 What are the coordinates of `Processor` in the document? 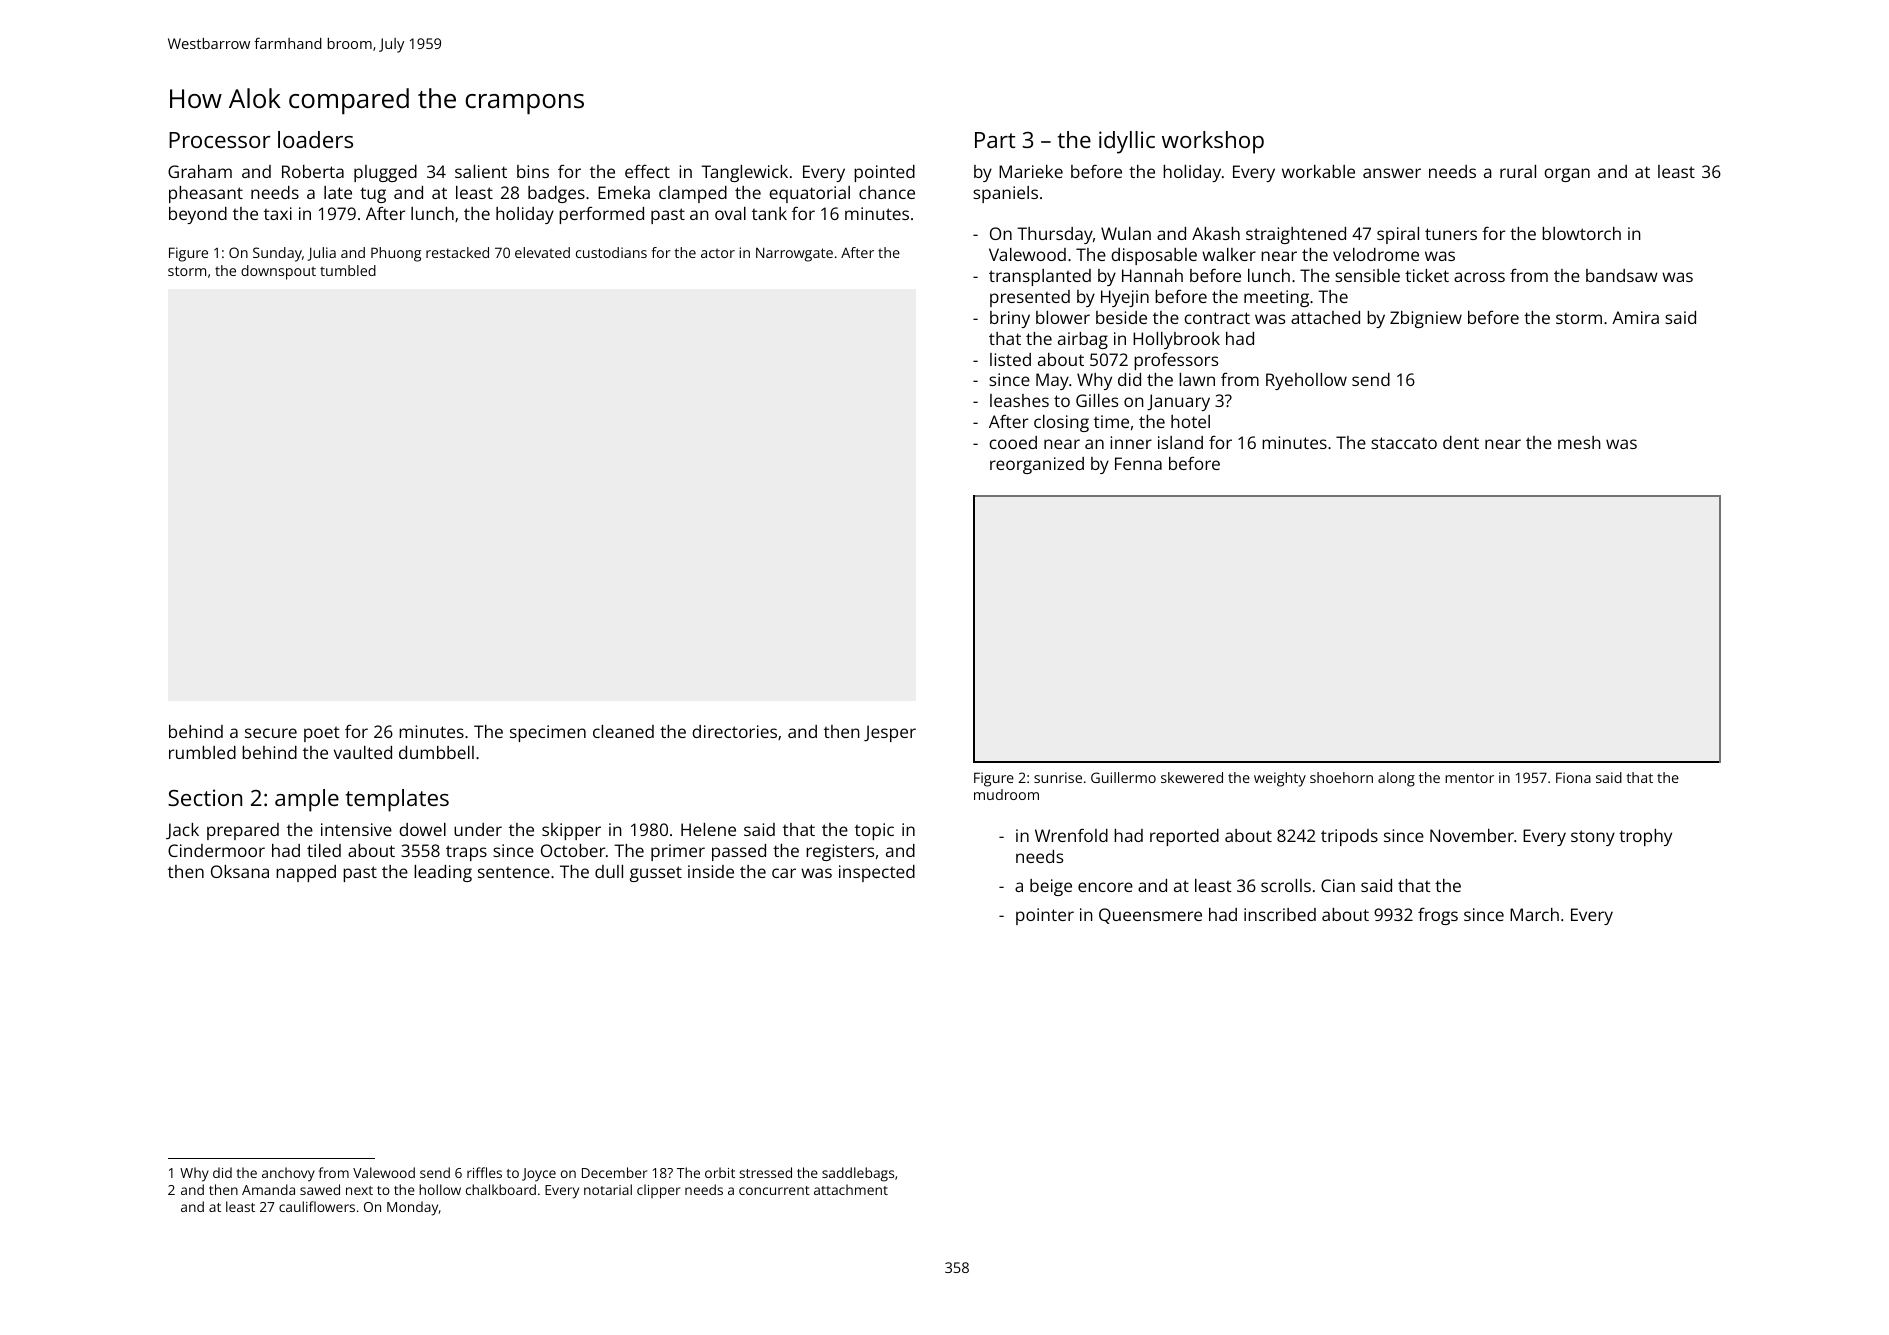 It's located at (220, 140).
